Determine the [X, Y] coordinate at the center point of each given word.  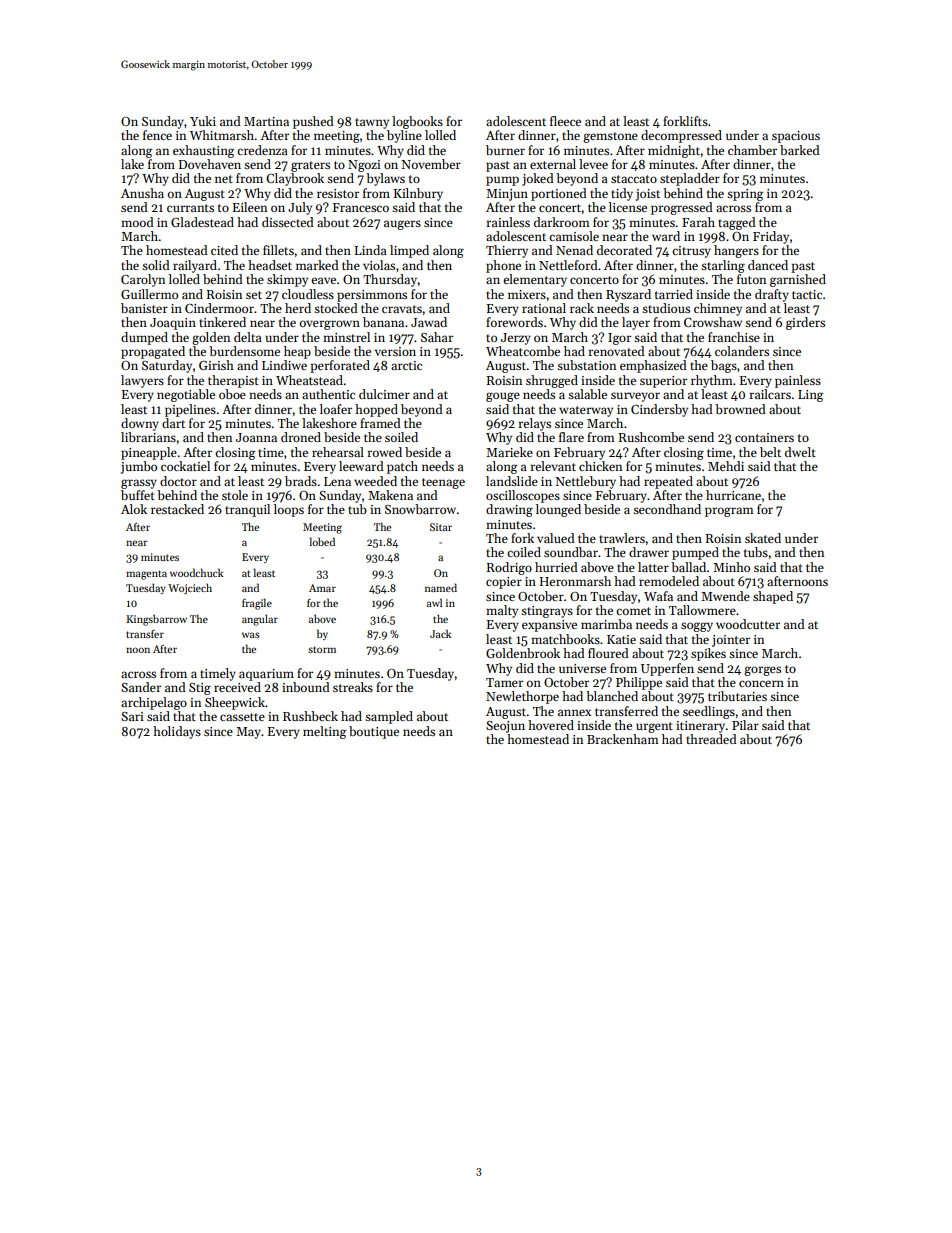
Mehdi [726, 466]
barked [800, 150]
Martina [266, 121]
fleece [565, 121]
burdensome [244, 351]
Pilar [745, 725]
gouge [503, 397]
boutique [374, 732]
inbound [306, 687]
